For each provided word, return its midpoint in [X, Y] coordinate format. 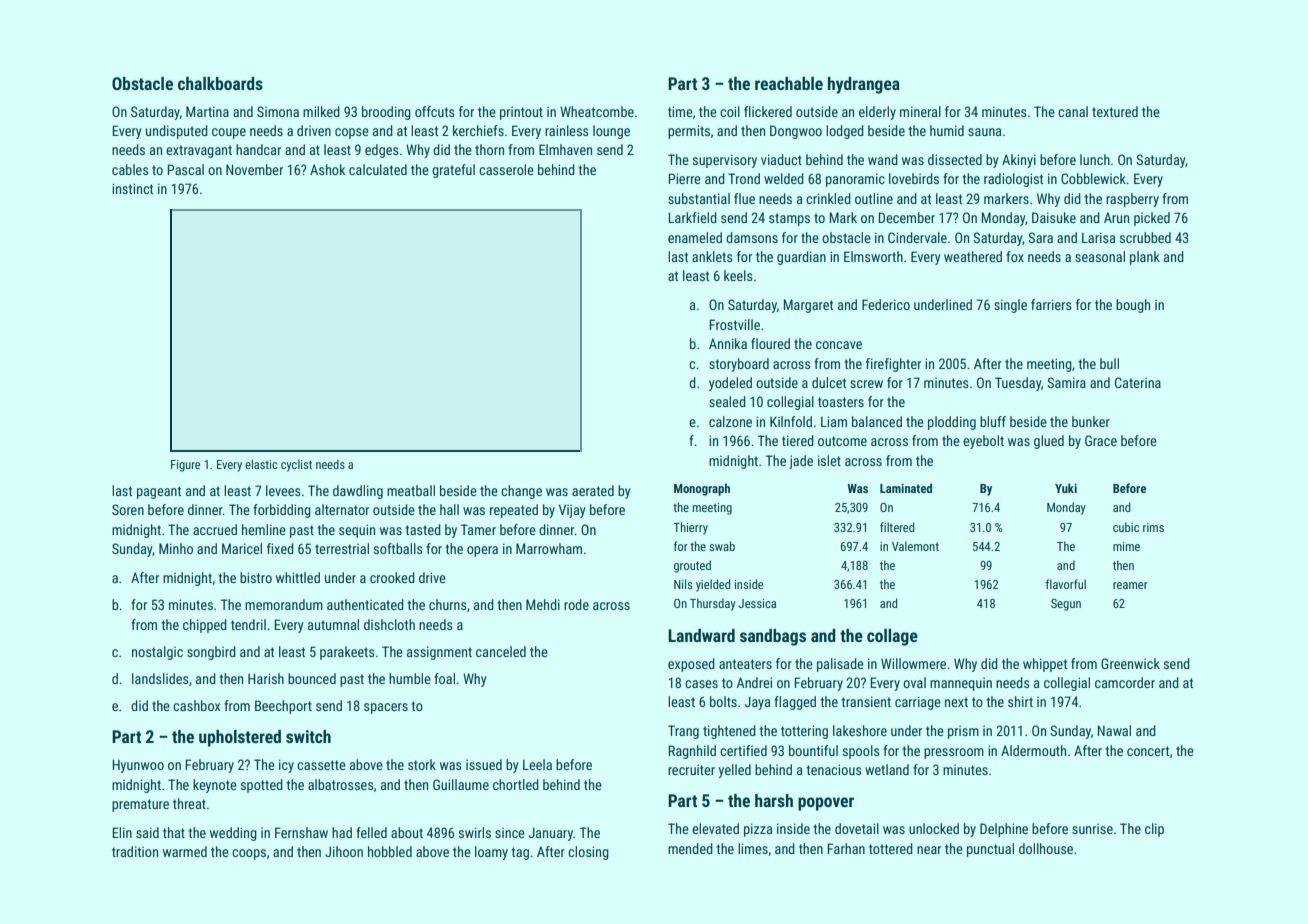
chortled [516, 784]
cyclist [296, 465]
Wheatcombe [597, 111]
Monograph [702, 489]
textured [1115, 111]
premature [140, 805]
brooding [386, 113]
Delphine [1004, 830]
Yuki [1066, 488]
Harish [266, 678]
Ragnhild [692, 752]
